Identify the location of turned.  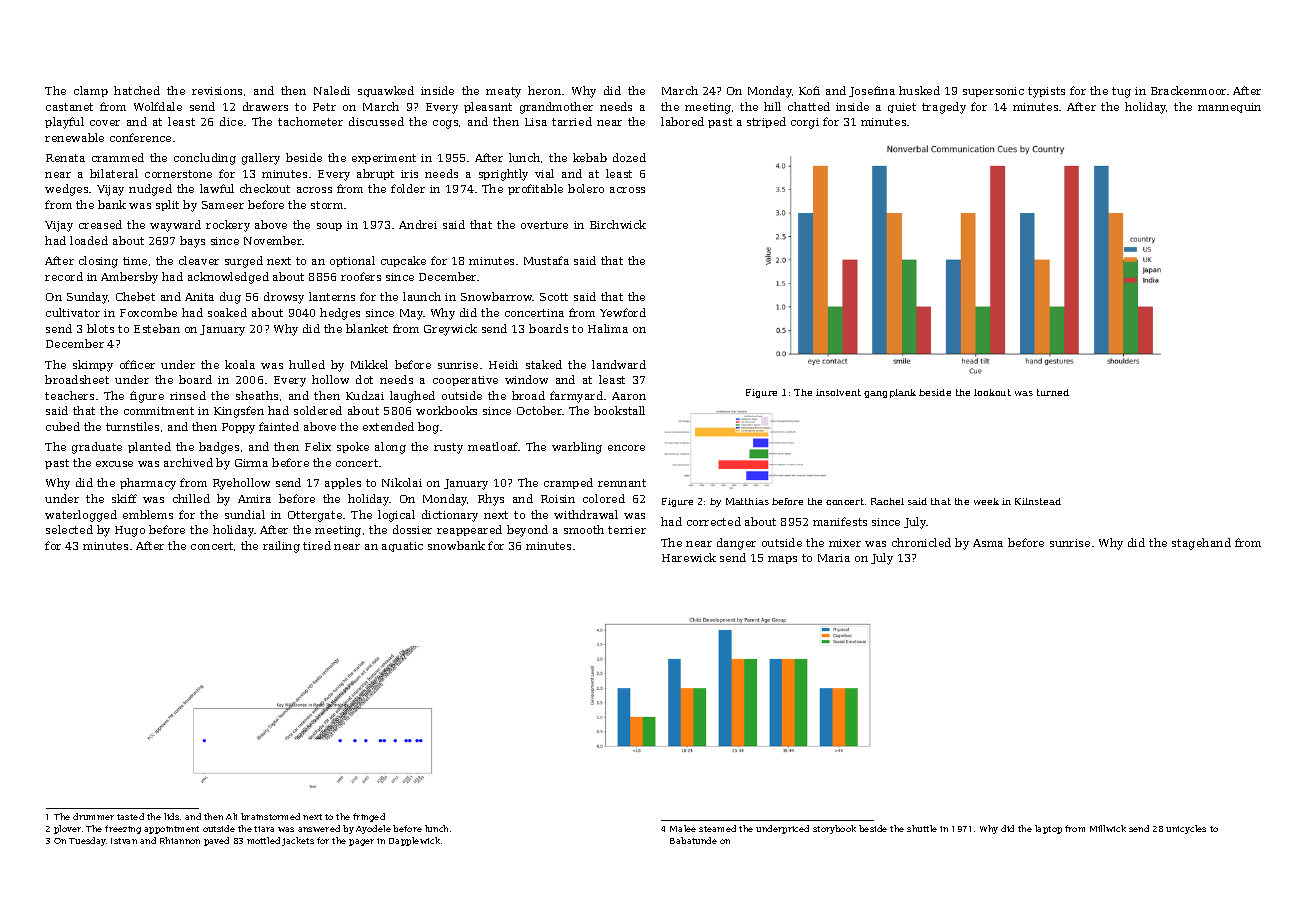
(1053, 392).
